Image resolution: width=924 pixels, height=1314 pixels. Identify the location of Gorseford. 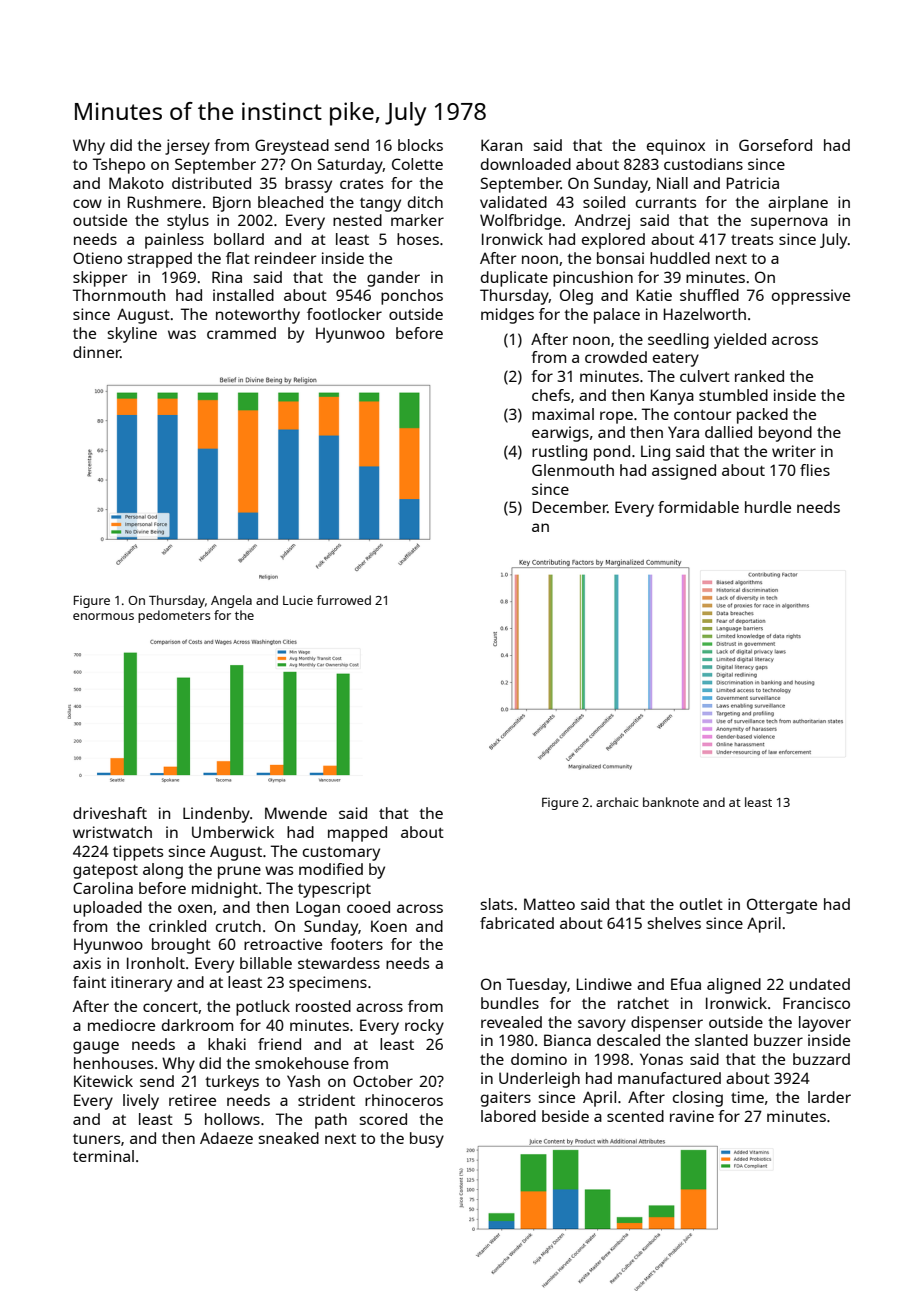
(775, 145).
